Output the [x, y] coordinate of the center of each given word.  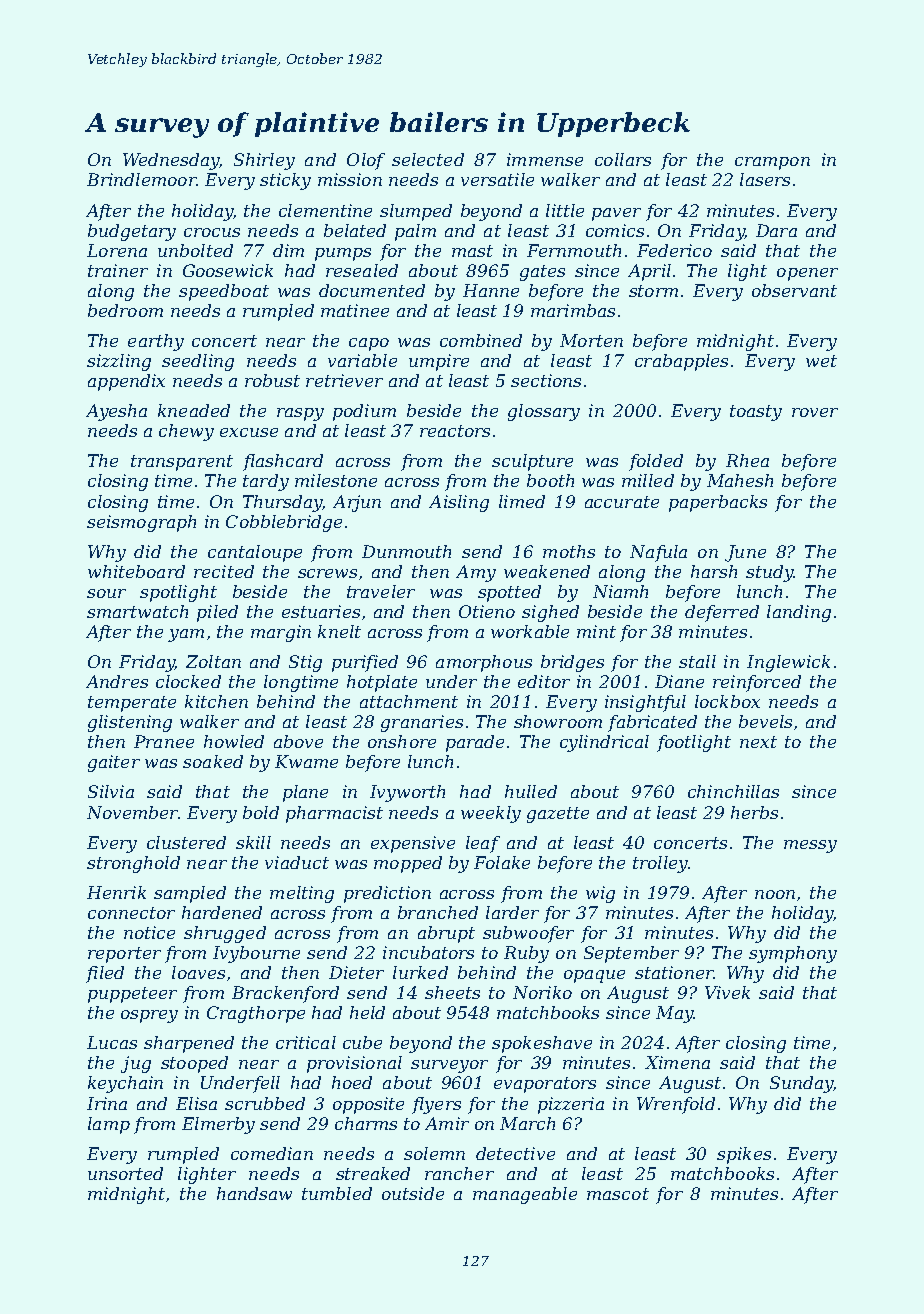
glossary [544, 412]
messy [810, 846]
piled [217, 613]
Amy [476, 573]
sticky [285, 181]
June [745, 553]
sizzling [119, 362]
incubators [428, 952]
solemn [434, 1153]
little [565, 210]
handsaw [254, 1193]
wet [821, 361]
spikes [744, 1155]
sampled [190, 894]
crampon [772, 163]
